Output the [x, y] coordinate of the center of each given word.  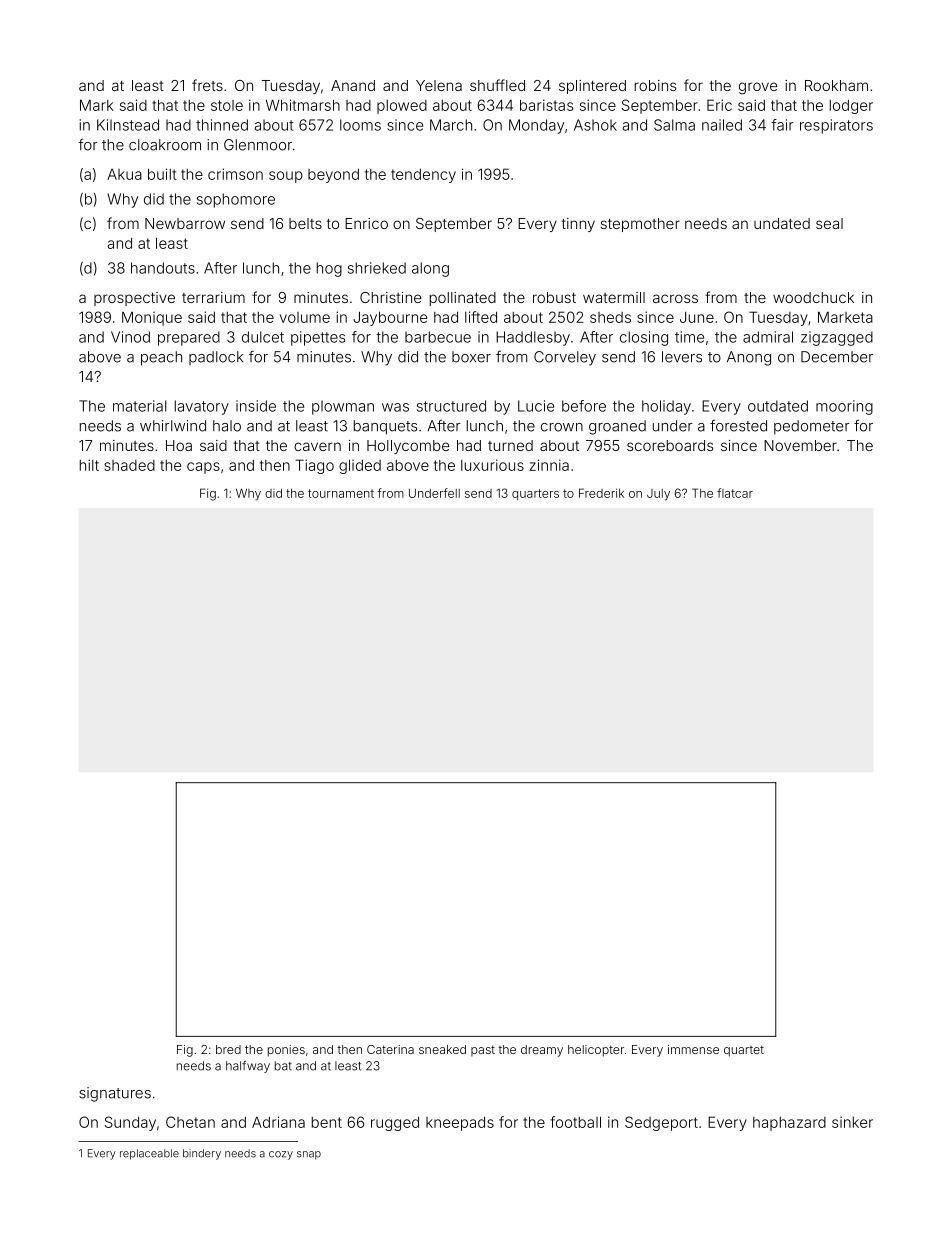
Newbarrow [185, 223]
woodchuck [813, 297]
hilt [89, 465]
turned [510, 445]
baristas [546, 105]
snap [309, 1155]
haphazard [789, 1124]
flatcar [735, 493]
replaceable [149, 1154]
